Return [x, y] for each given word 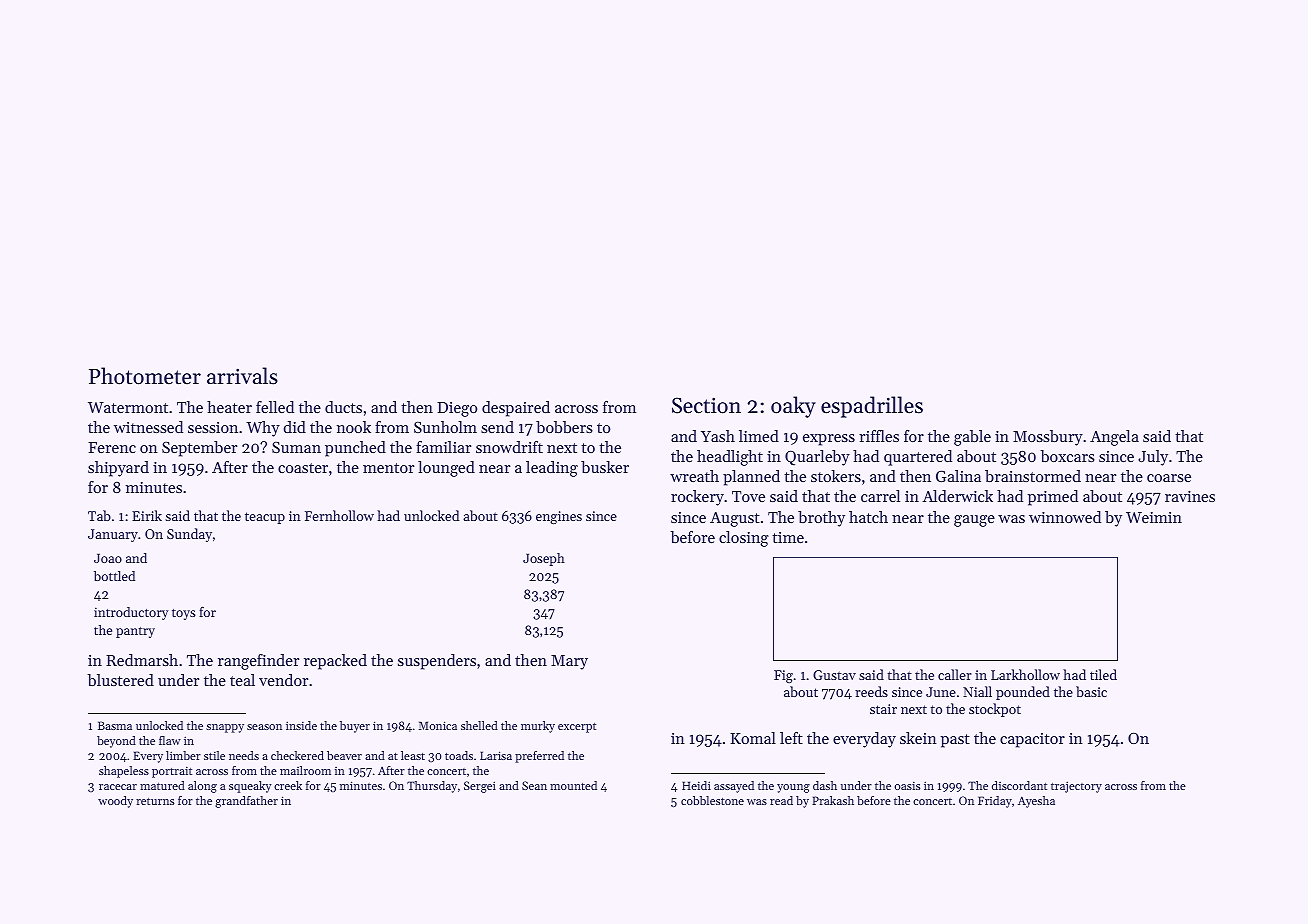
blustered [120, 680]
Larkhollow [1025, 674]
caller [955, 674]
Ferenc [112, 447]
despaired [516, 409]
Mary [569, 662]
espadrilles [872, 407]
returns [155, 801]
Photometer [145, 376]
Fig [783, 676]
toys [184, 614]
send [497, 427]
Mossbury [1048, 438]
